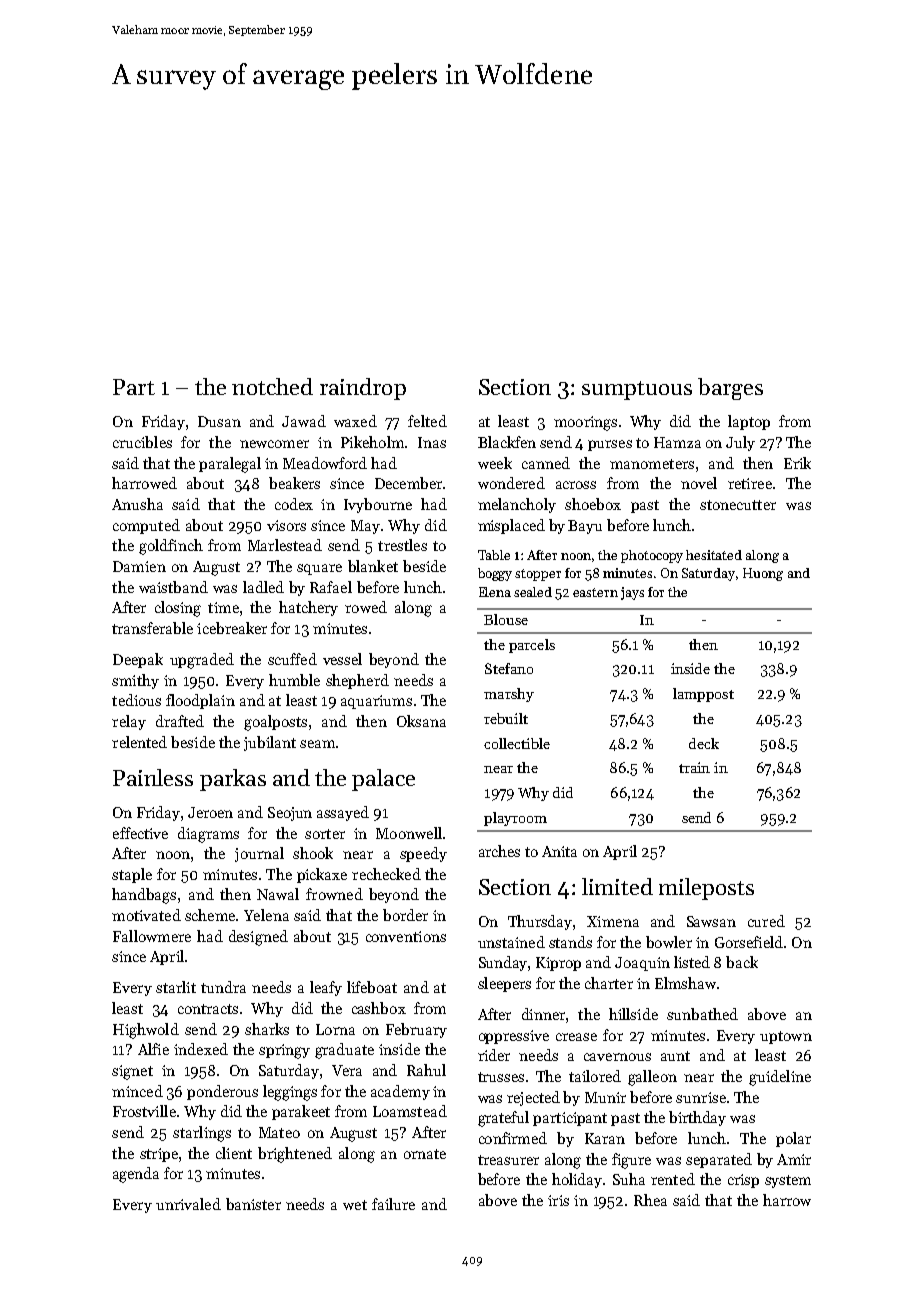  What do you see at coordinates (617, 1057) in the document?
I see `cavernous` at bounding box center [617, 1057].
